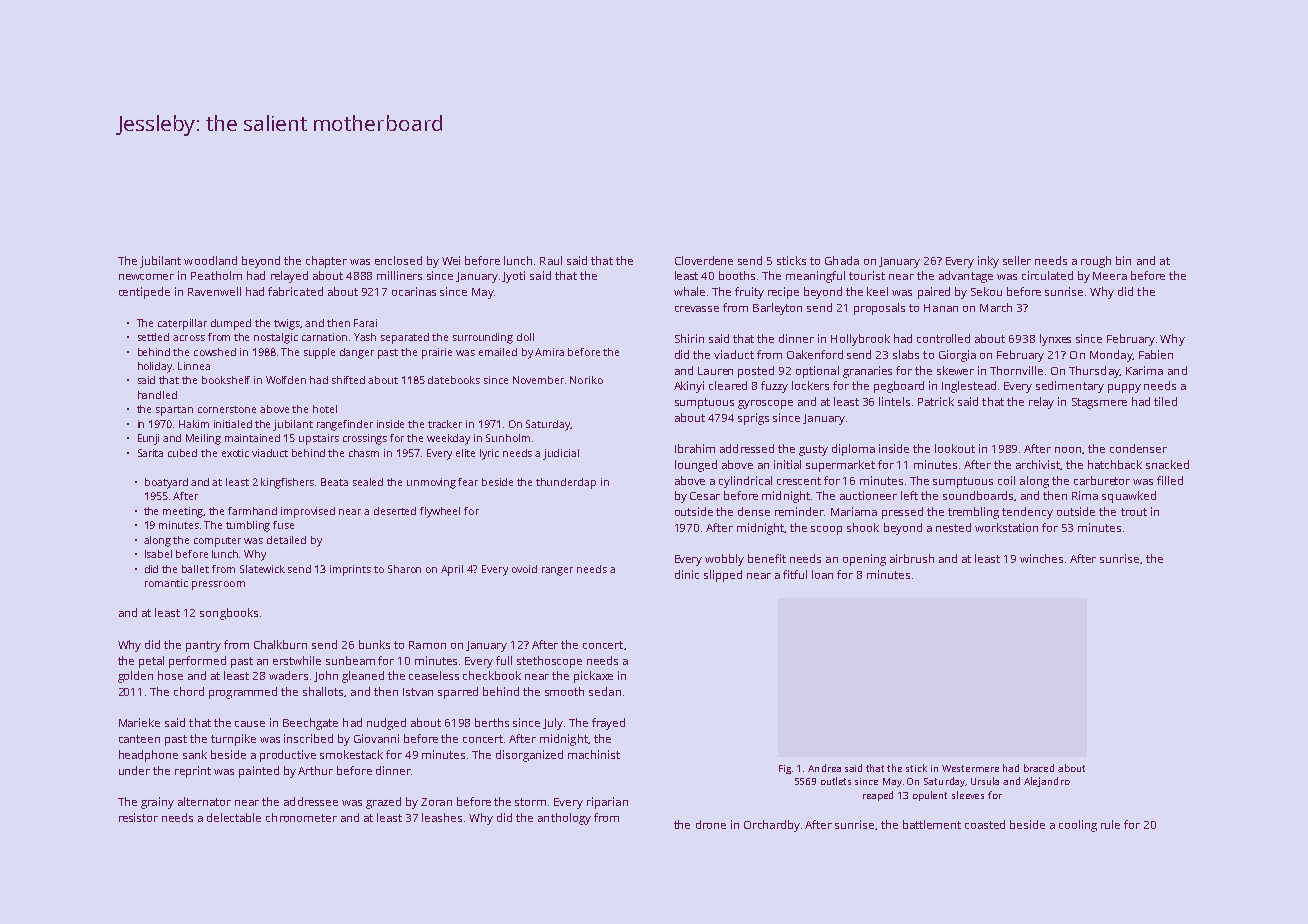 Image resolution: width=1308 pixels, height=924 pixels. What do you see at coordinates (183, 512) in the screenshot?
I see `meeting` at bounding box center [183, 512].
